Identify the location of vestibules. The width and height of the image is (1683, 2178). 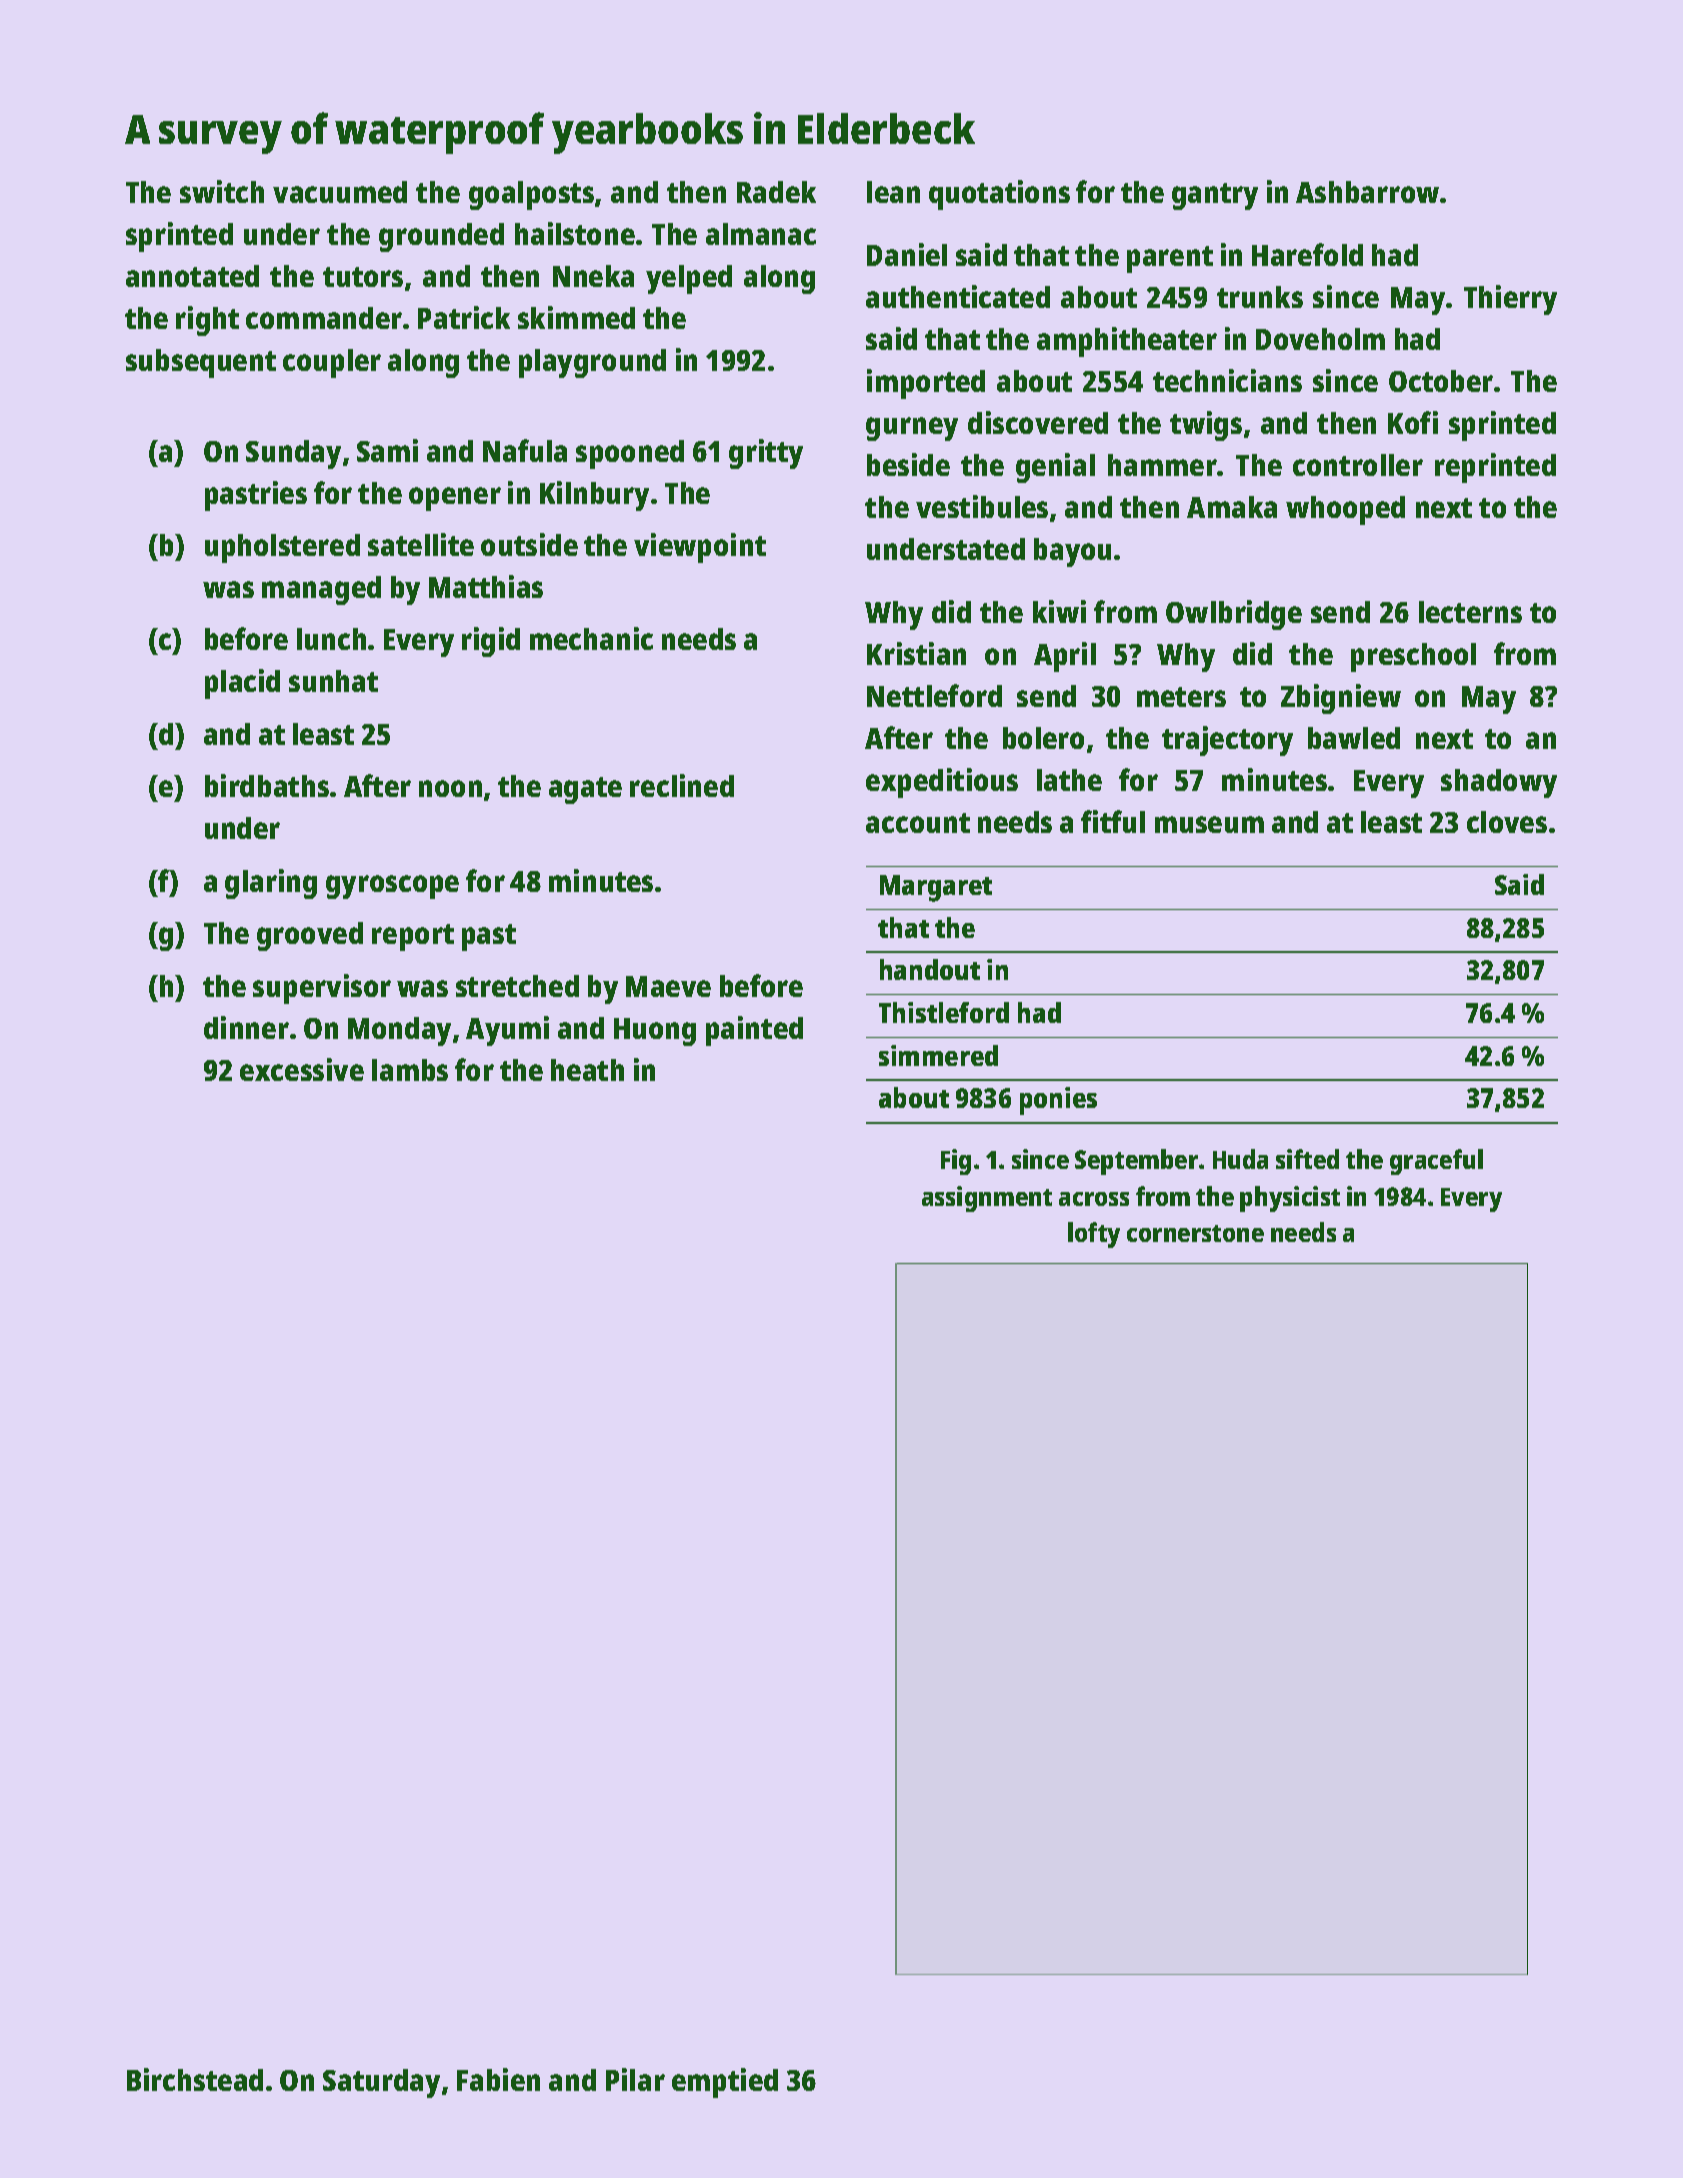
(982, 506).
